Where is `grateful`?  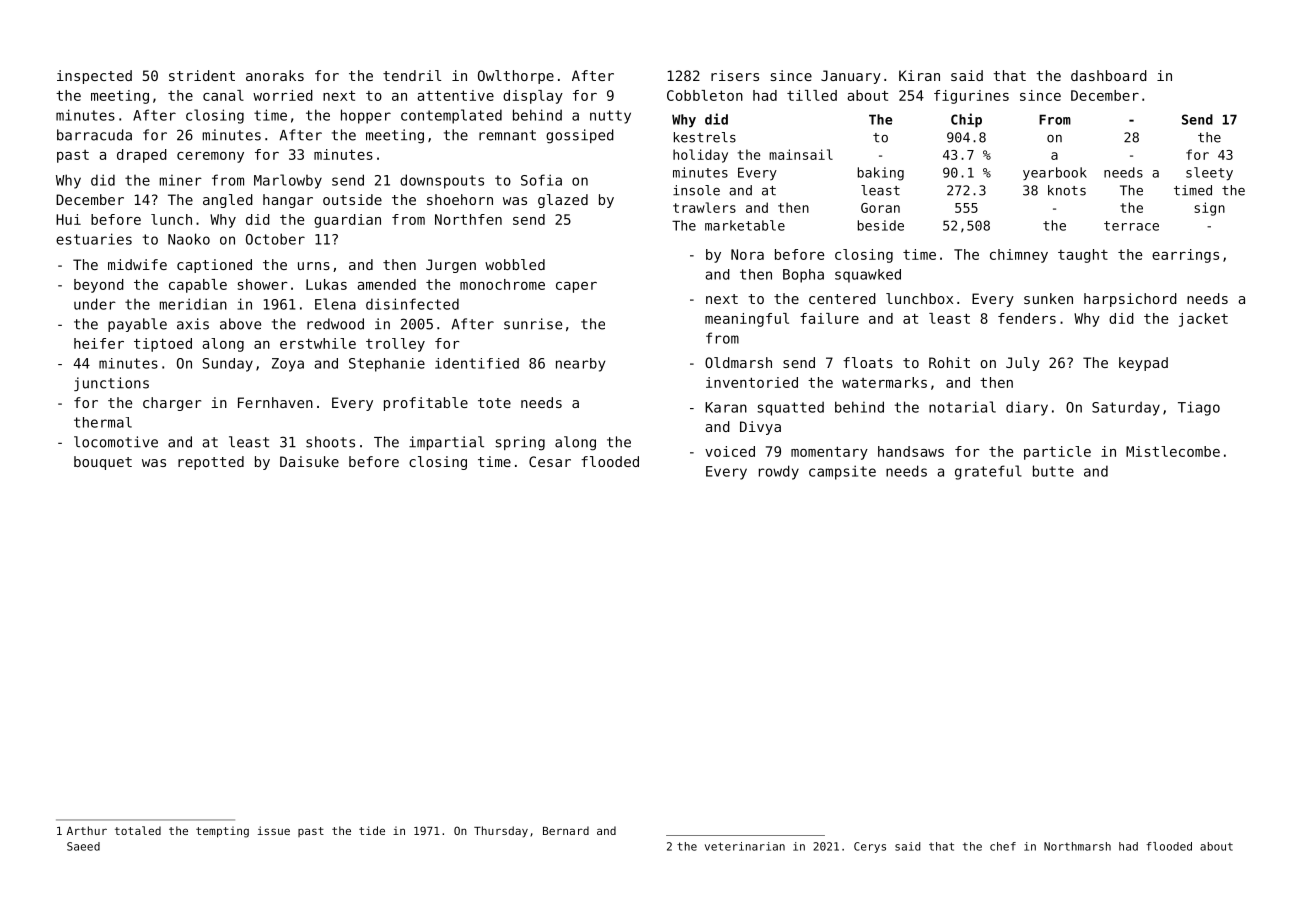
grateful is located at coordinates (988, 472).
